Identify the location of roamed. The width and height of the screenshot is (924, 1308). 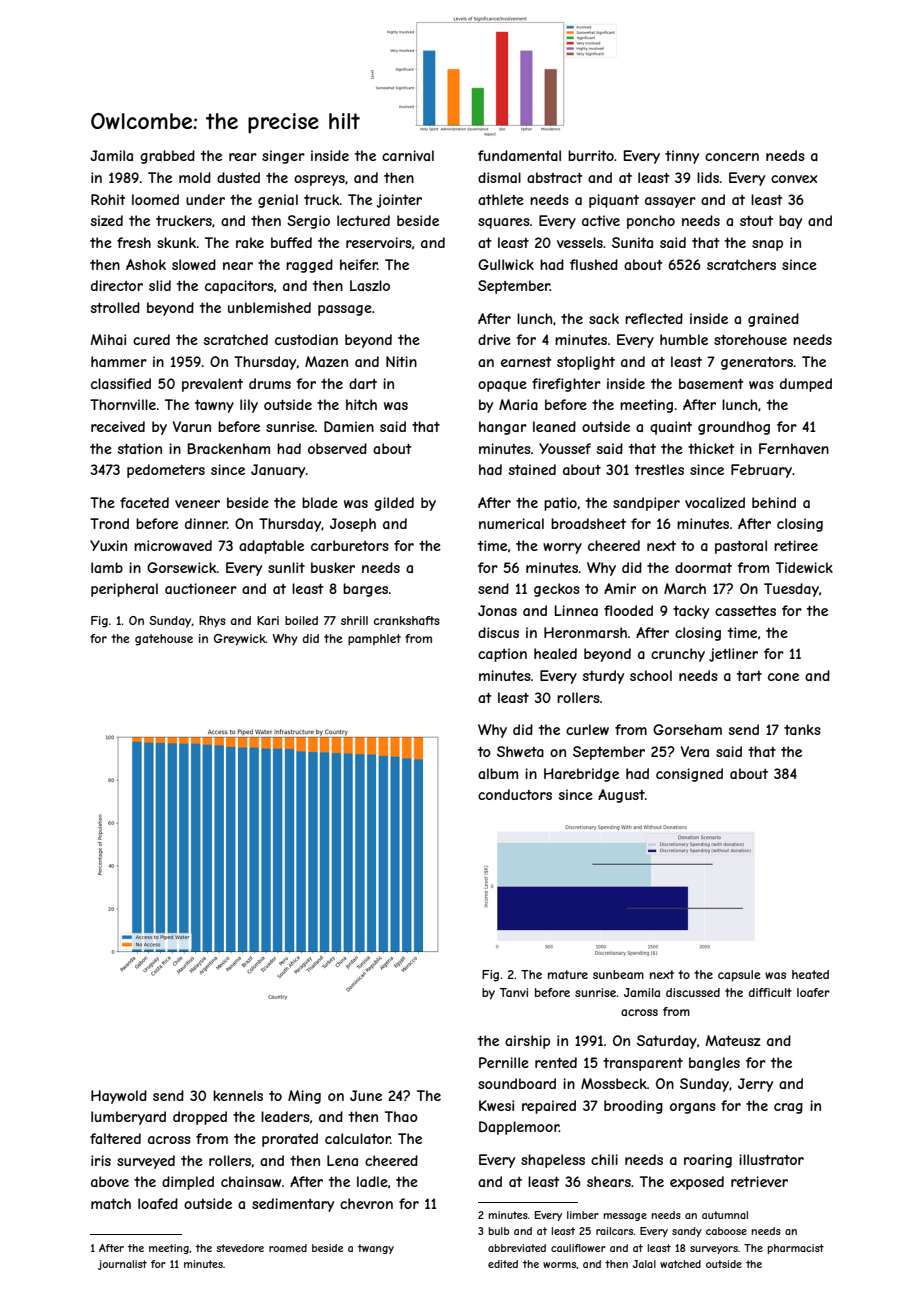
(288, 1248).
